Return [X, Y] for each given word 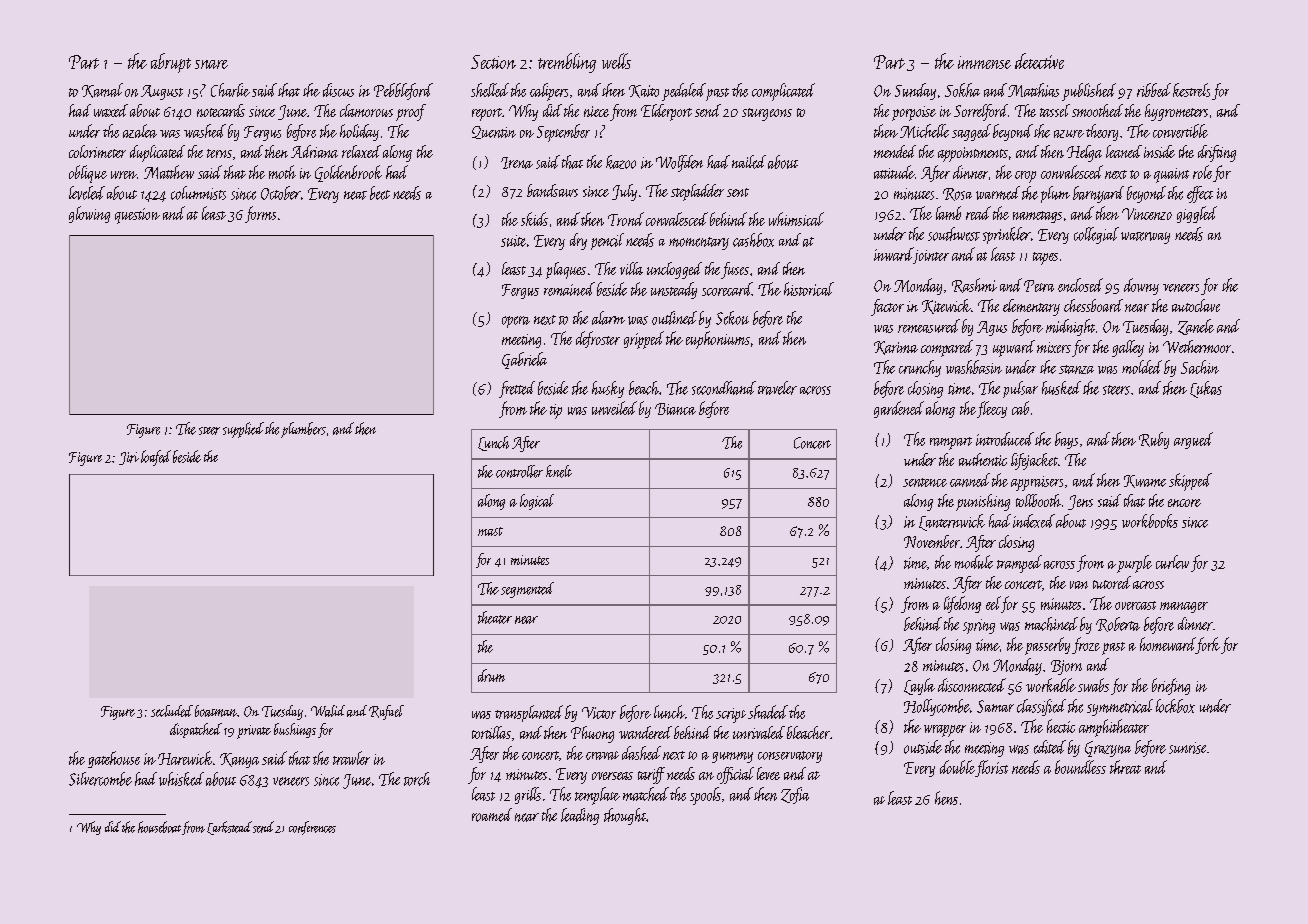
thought [625, 816]
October [281, 193]
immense [984, 62]
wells [616, 61]
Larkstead [229, 828]
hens [946, 798]
